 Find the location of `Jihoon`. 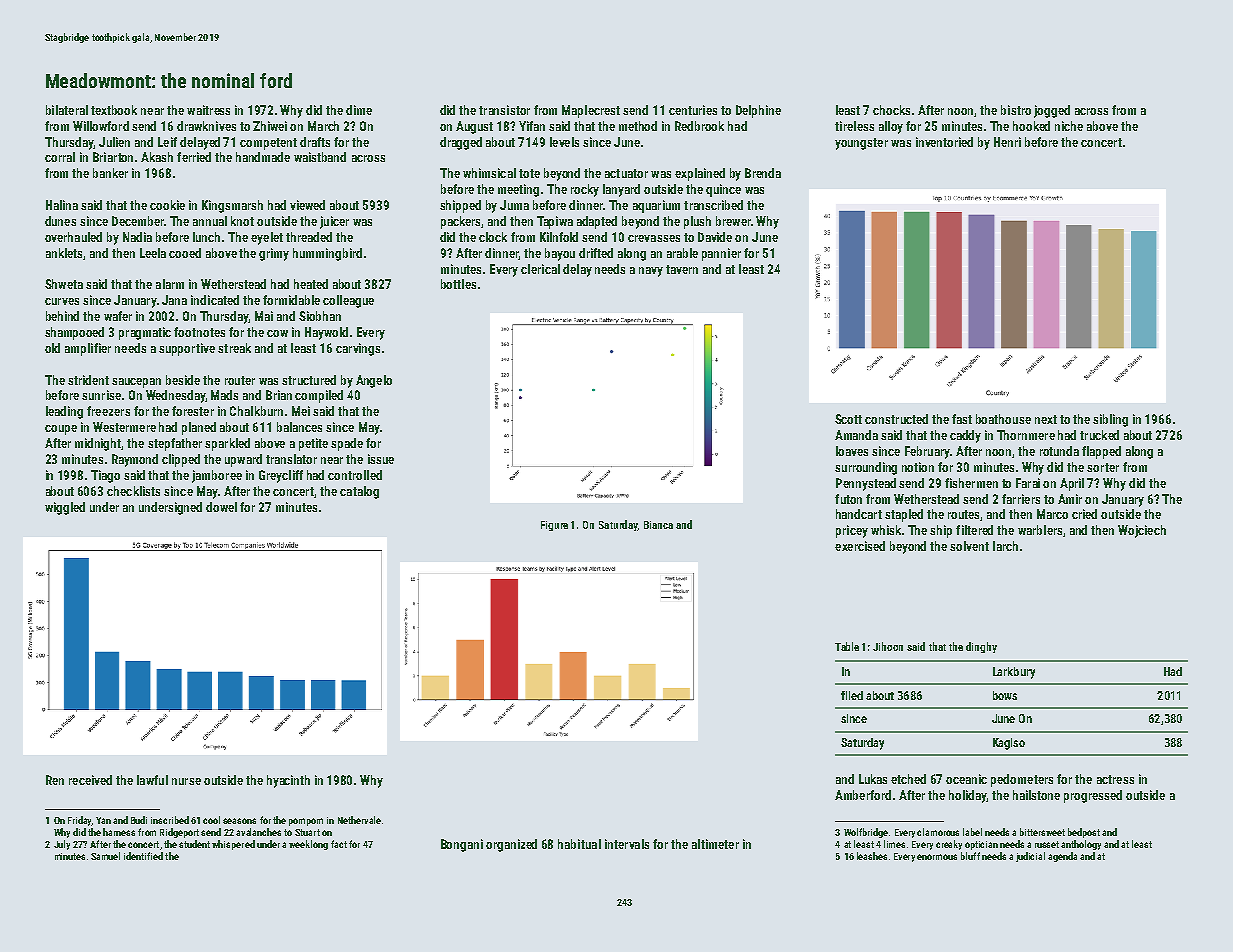

Jihoon is located at coordinates (888, 646).
